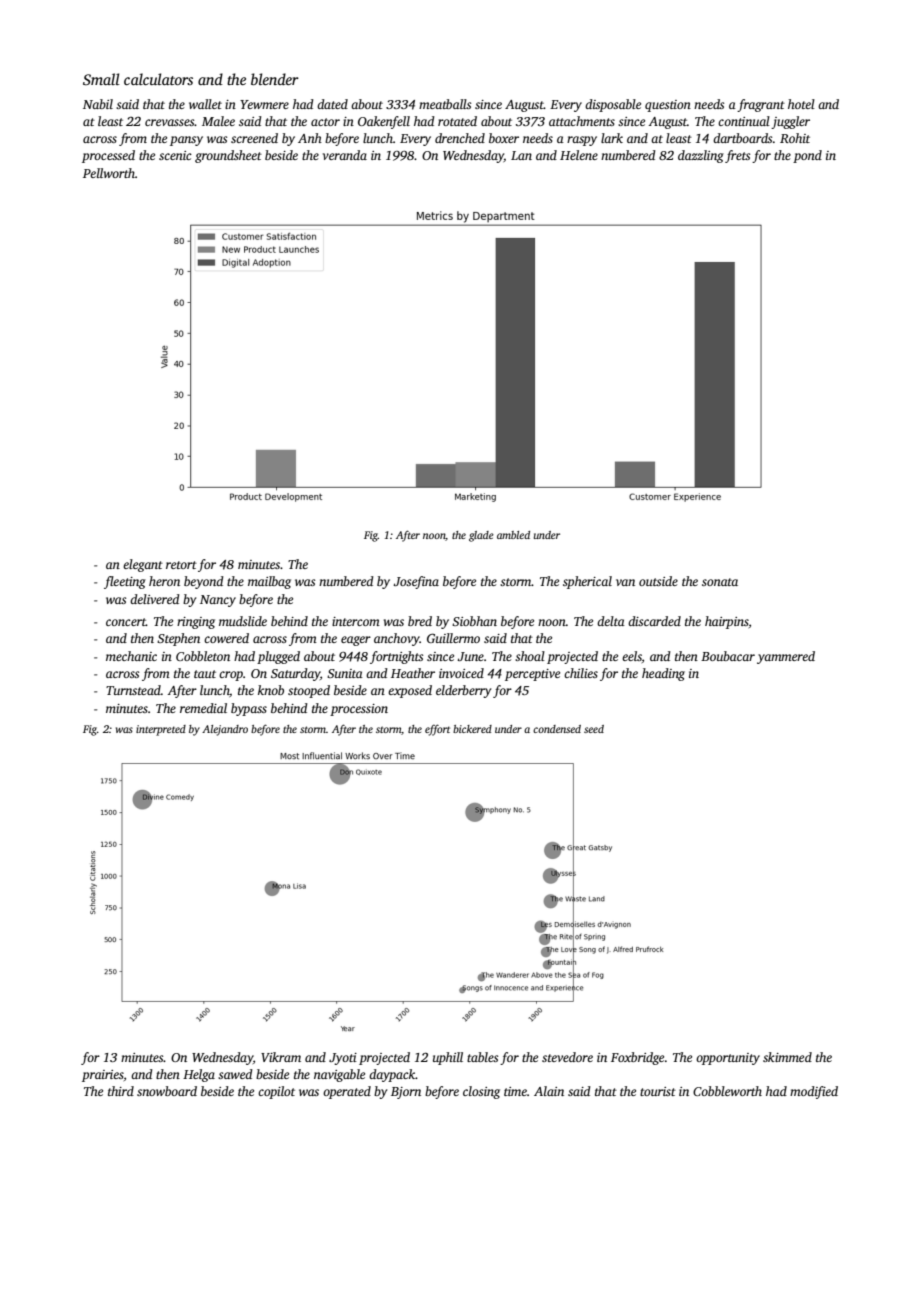  What do you see at coordinates (121, 1091) in the document?
I see `third` at bounding box center [121, 1091].
